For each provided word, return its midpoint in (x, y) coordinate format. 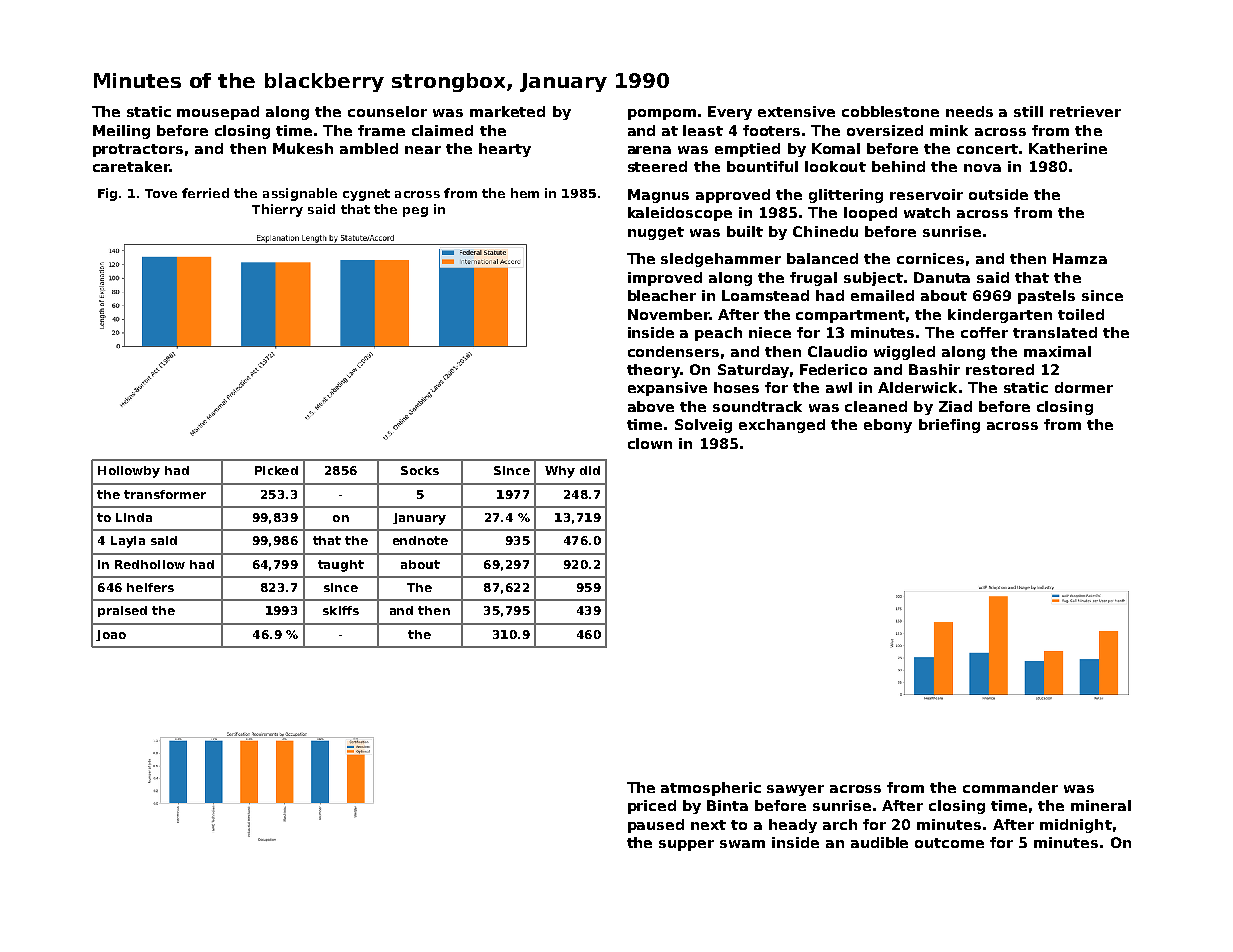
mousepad (218, 113)
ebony (888, 426)
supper (686, 845)
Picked (276, 470)
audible (879, 842)
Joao (111, 635)
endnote (420, 540)
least (703, 130)
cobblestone (890, 111)
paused (656, 826)
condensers (673, 351)
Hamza (1080, 258)
